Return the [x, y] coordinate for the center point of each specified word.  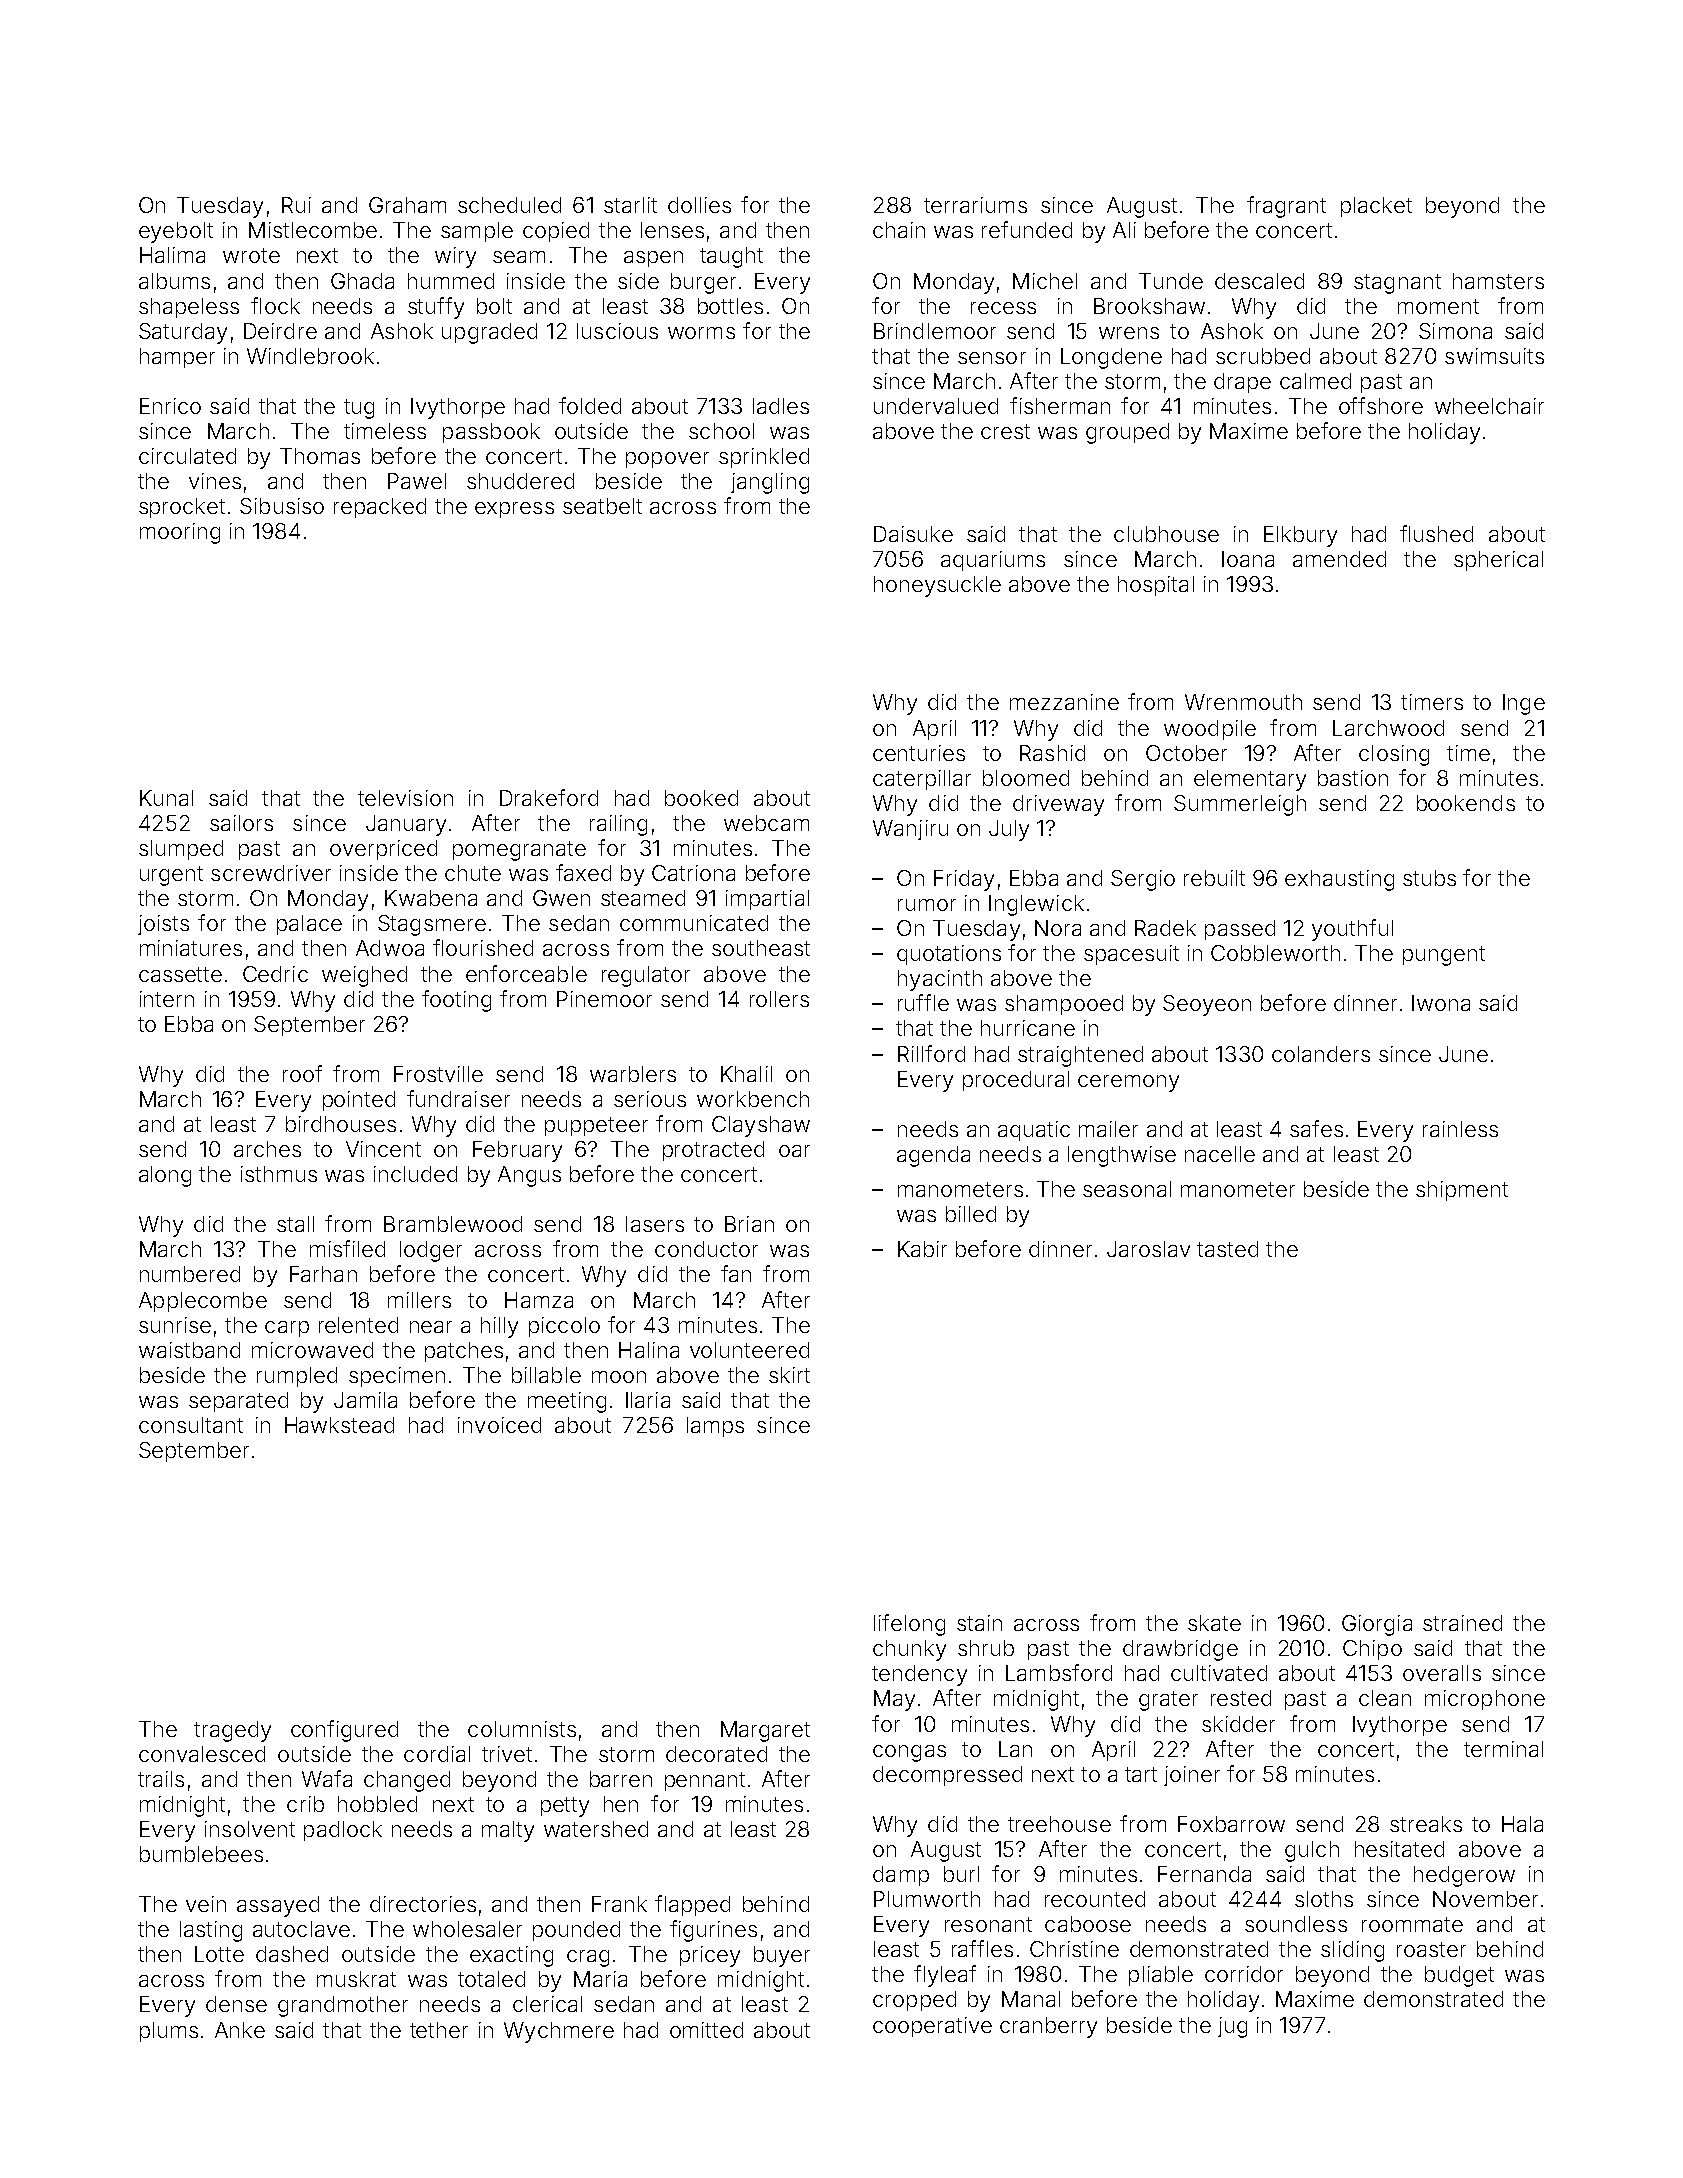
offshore [1381, 405]
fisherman [1060, 405]
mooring [180, 533]
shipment [1462, 1191]
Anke [240, 2030]
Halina [649, 1350]
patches [464, 1352]
